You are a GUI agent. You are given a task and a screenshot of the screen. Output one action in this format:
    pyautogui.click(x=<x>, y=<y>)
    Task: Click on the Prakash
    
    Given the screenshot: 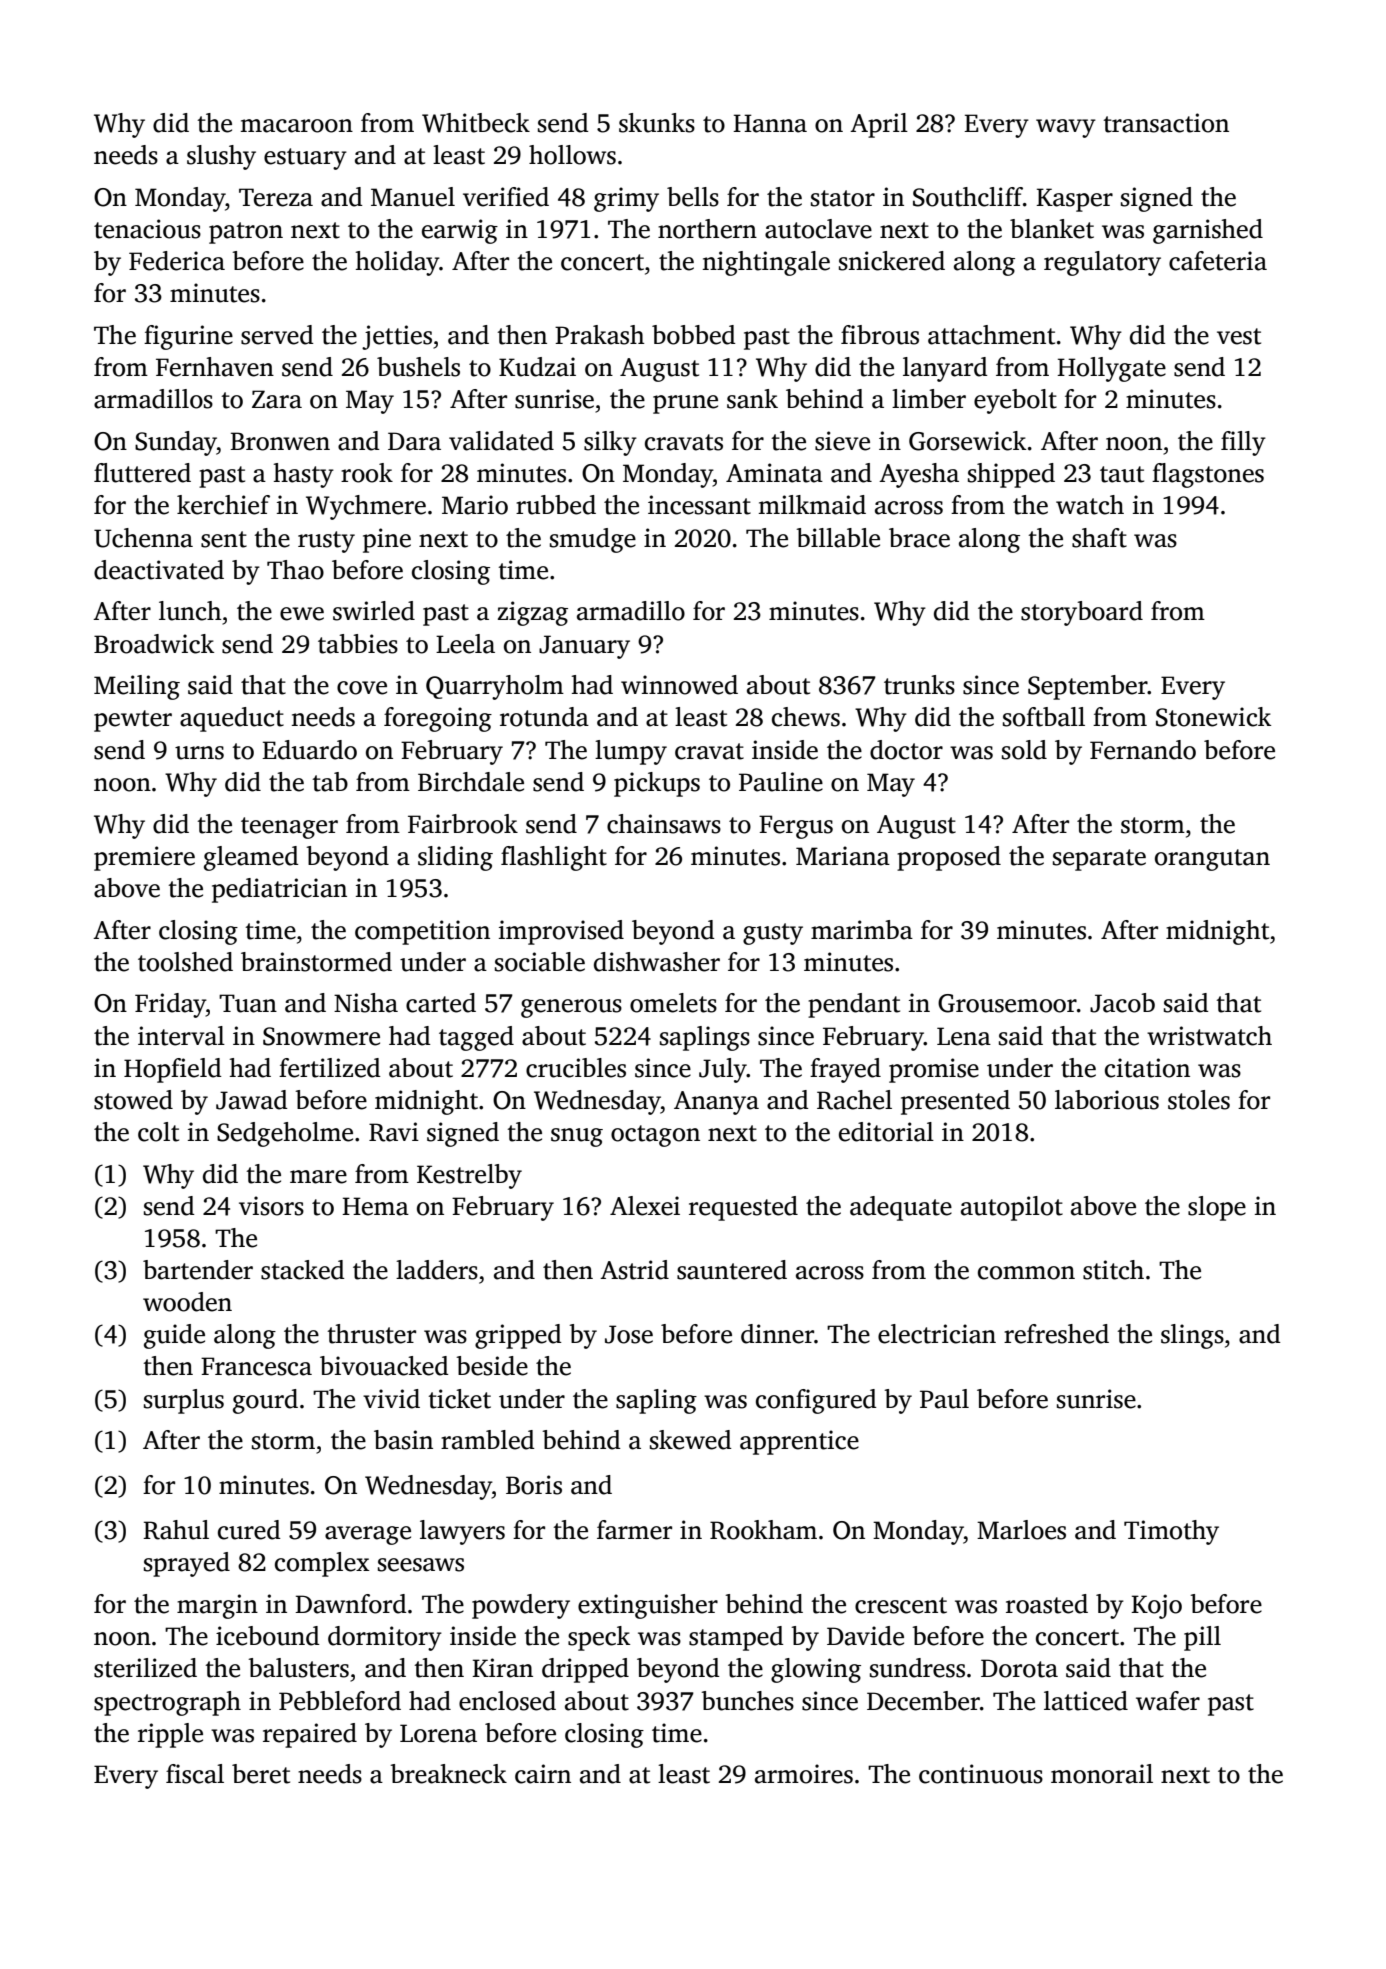 What is the action you would take?
    pyautogui.click(x=599, y=335)
